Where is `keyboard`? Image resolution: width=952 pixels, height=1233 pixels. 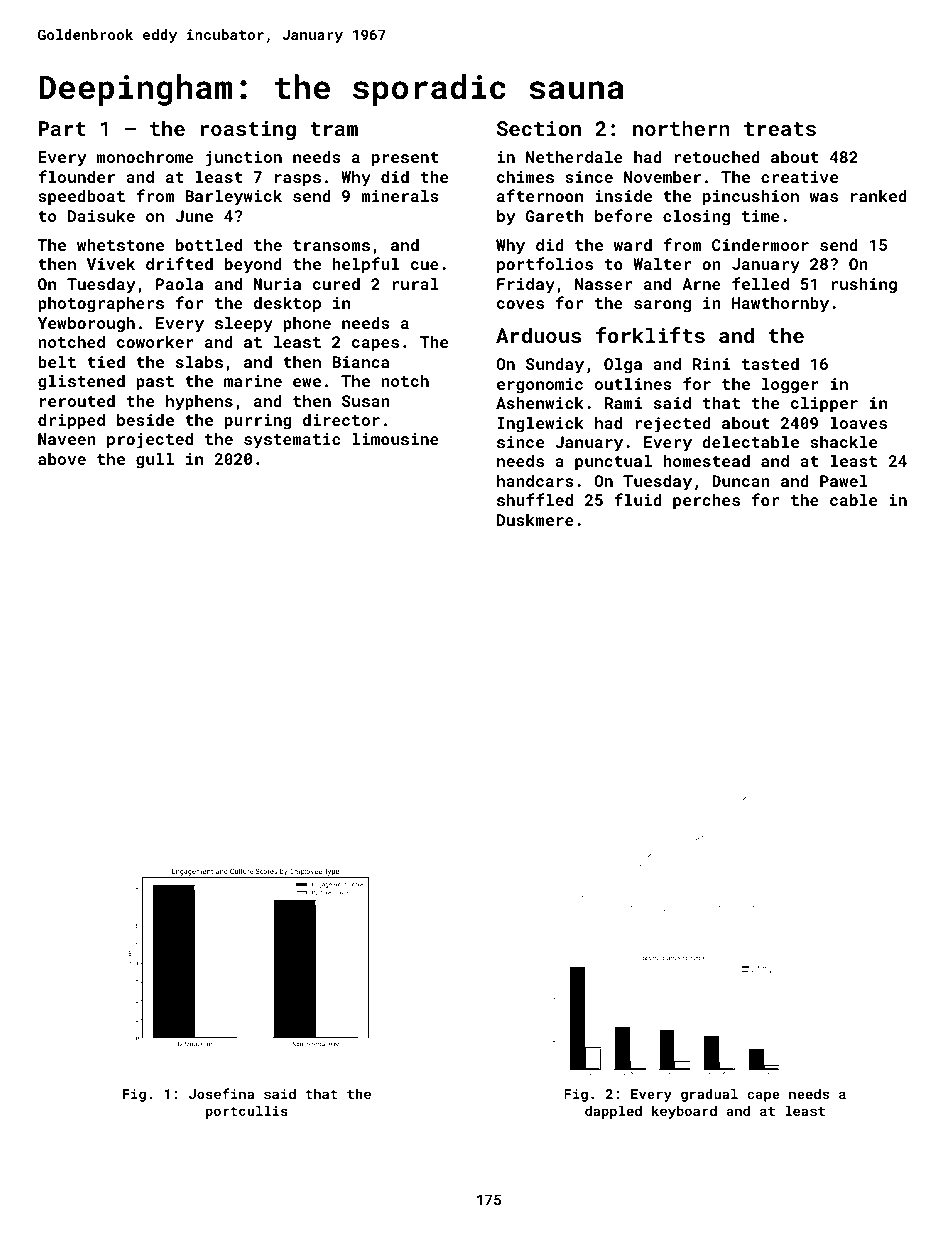 keyboard is located at coordinates (684, 1112).
